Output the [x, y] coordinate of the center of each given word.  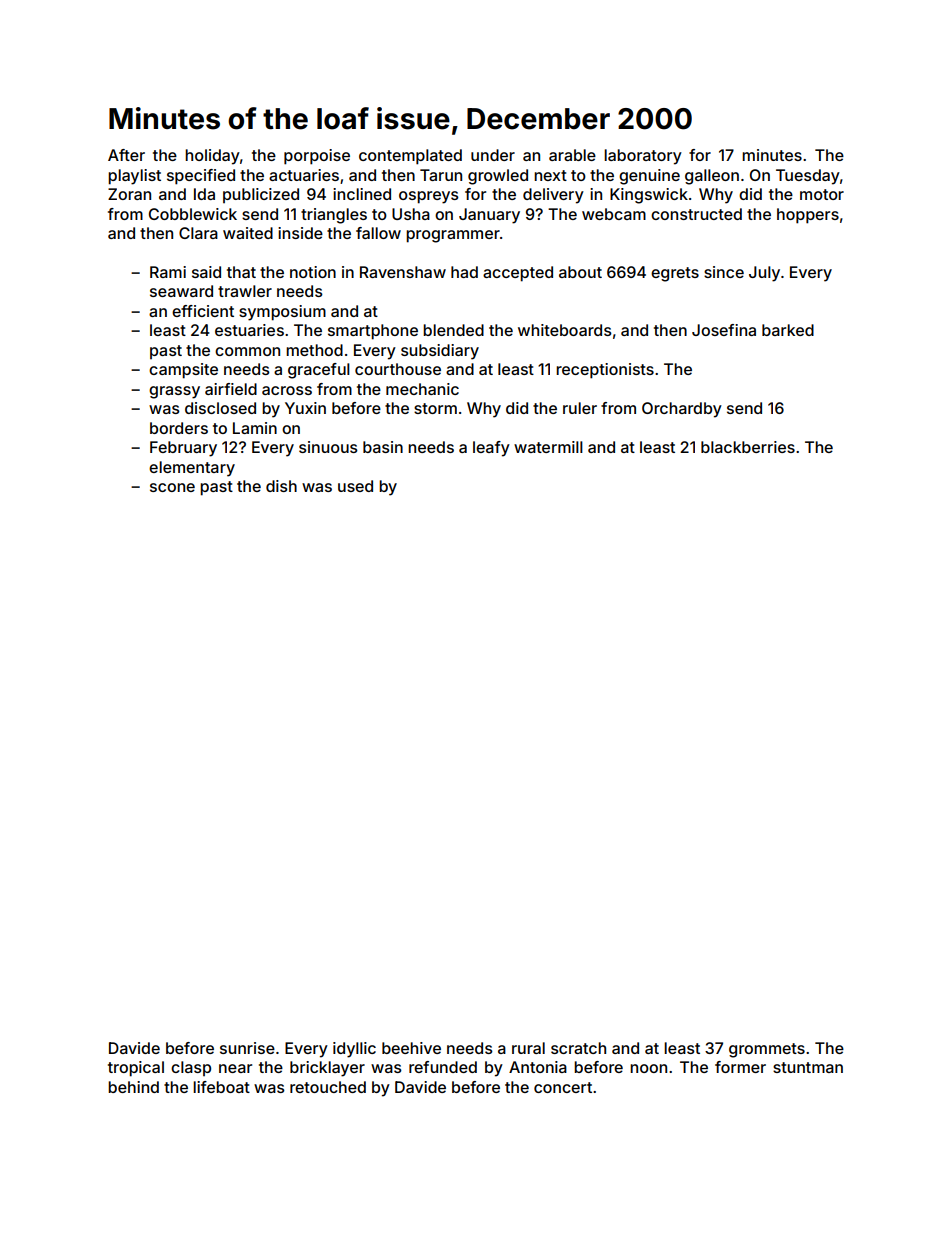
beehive [411, 1048]
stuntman [808, 1067]
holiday [212, 157]
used [355, 486]
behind [133, 1087]
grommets [767, 1050]
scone [172, 487]
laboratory [643, 157]
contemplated [410, 157]
